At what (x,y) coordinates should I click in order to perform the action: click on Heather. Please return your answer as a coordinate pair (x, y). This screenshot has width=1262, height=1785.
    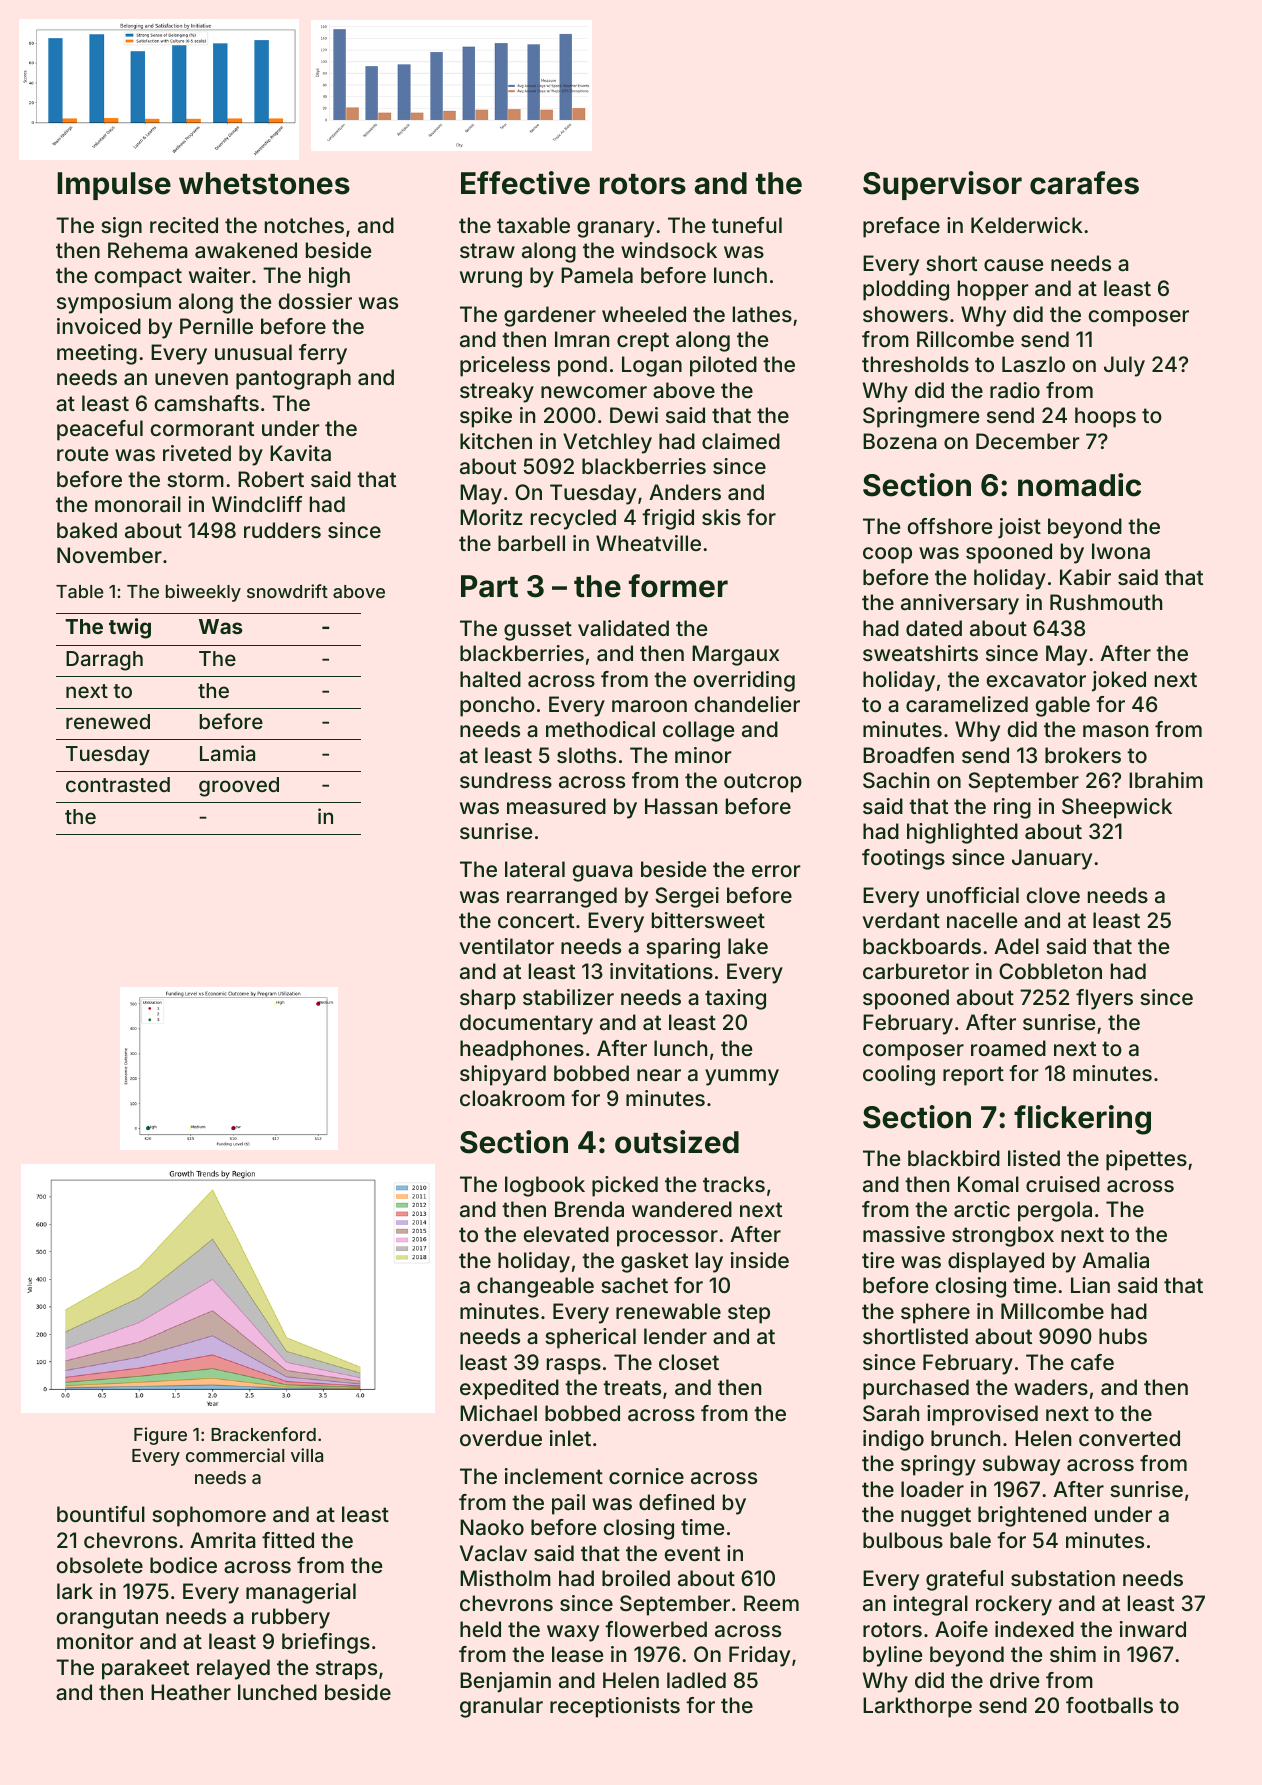
    Looking at the image, I should click on (191, 1692).
